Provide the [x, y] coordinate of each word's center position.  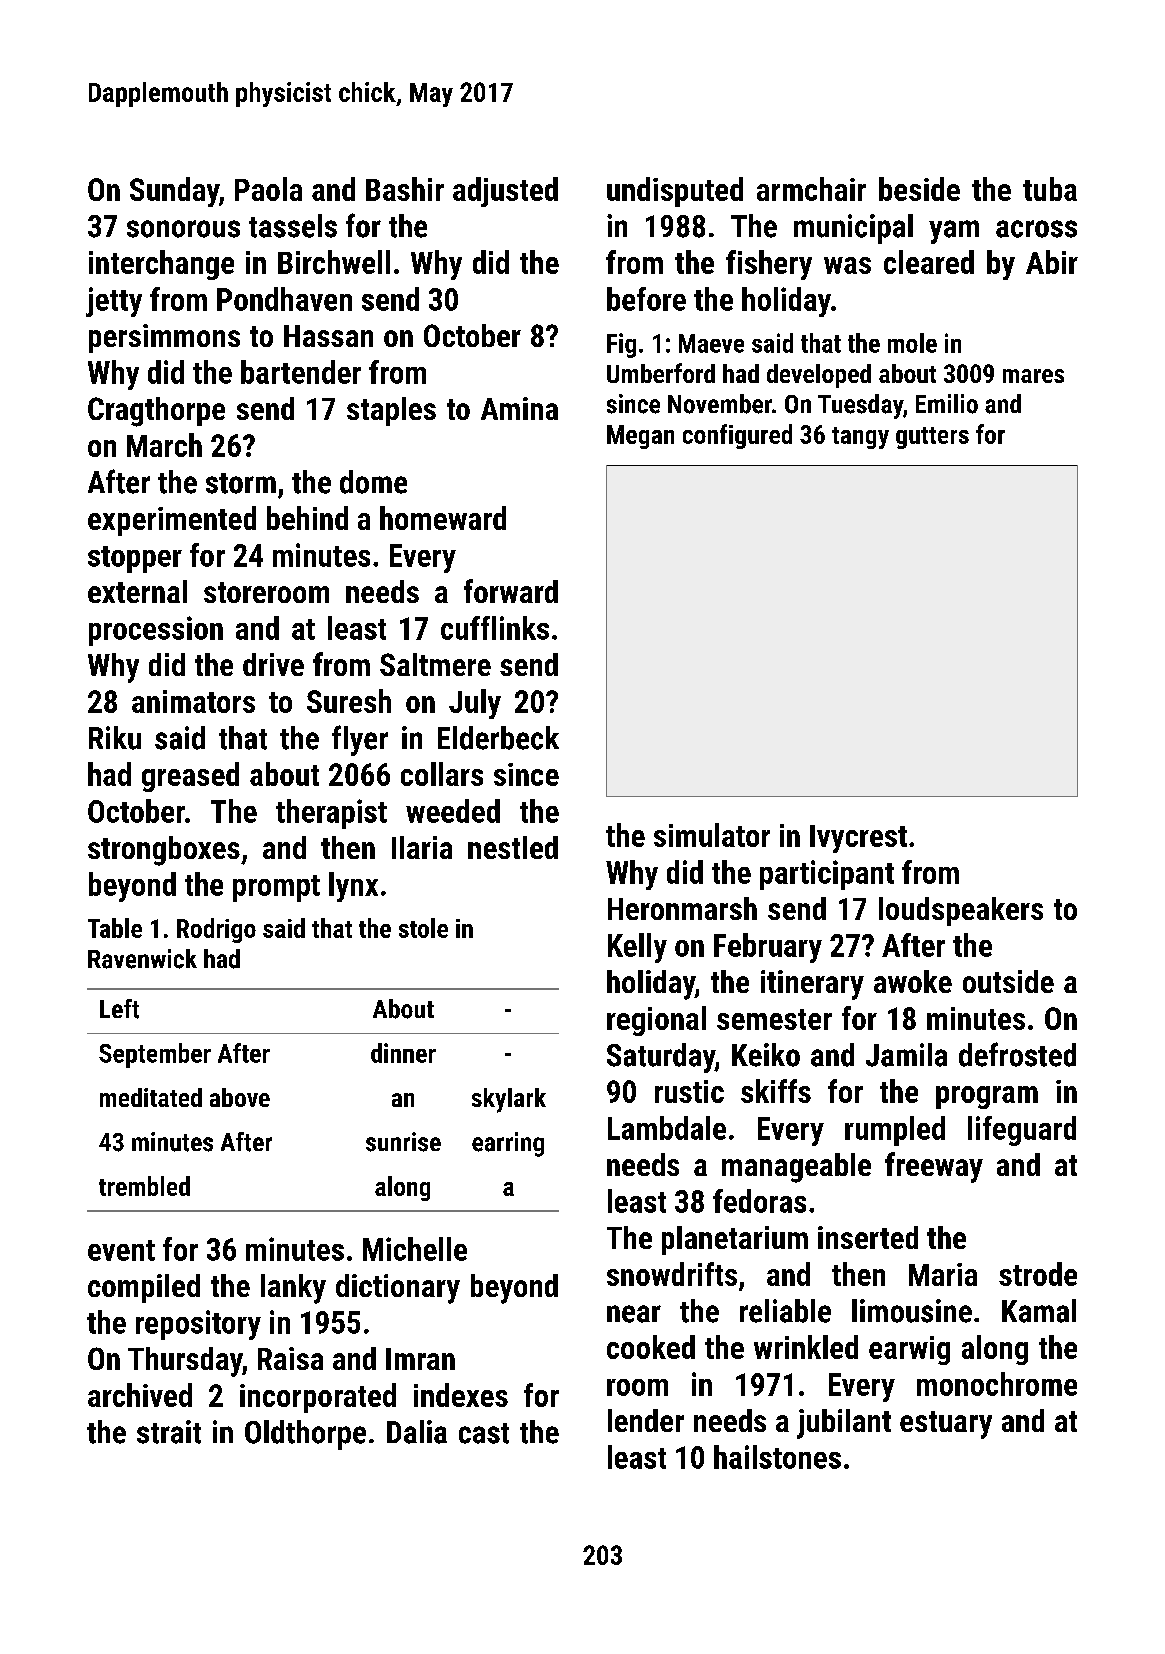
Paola [268, 189]
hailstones [777, 1457]
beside [919, 189]
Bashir [405, 189]
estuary [946, 1425]
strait [169, 1432]
